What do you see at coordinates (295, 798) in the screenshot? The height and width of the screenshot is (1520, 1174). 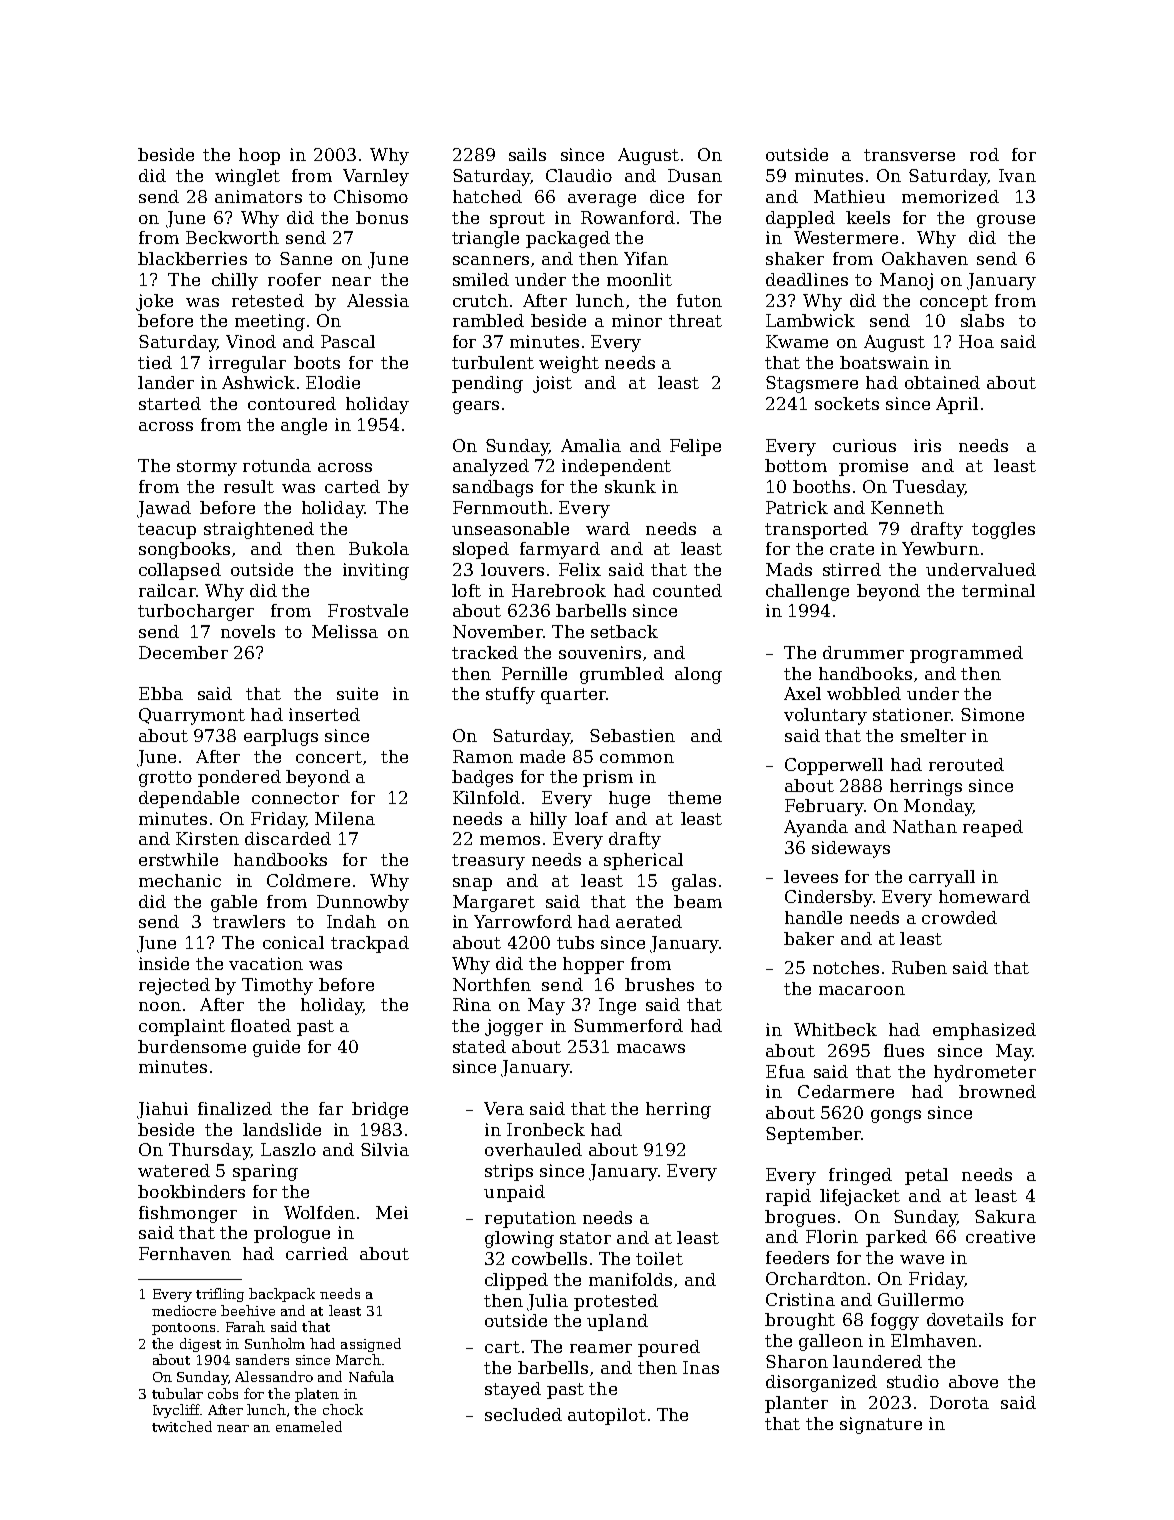 I see `connector` at bounding box center [295, 798].
